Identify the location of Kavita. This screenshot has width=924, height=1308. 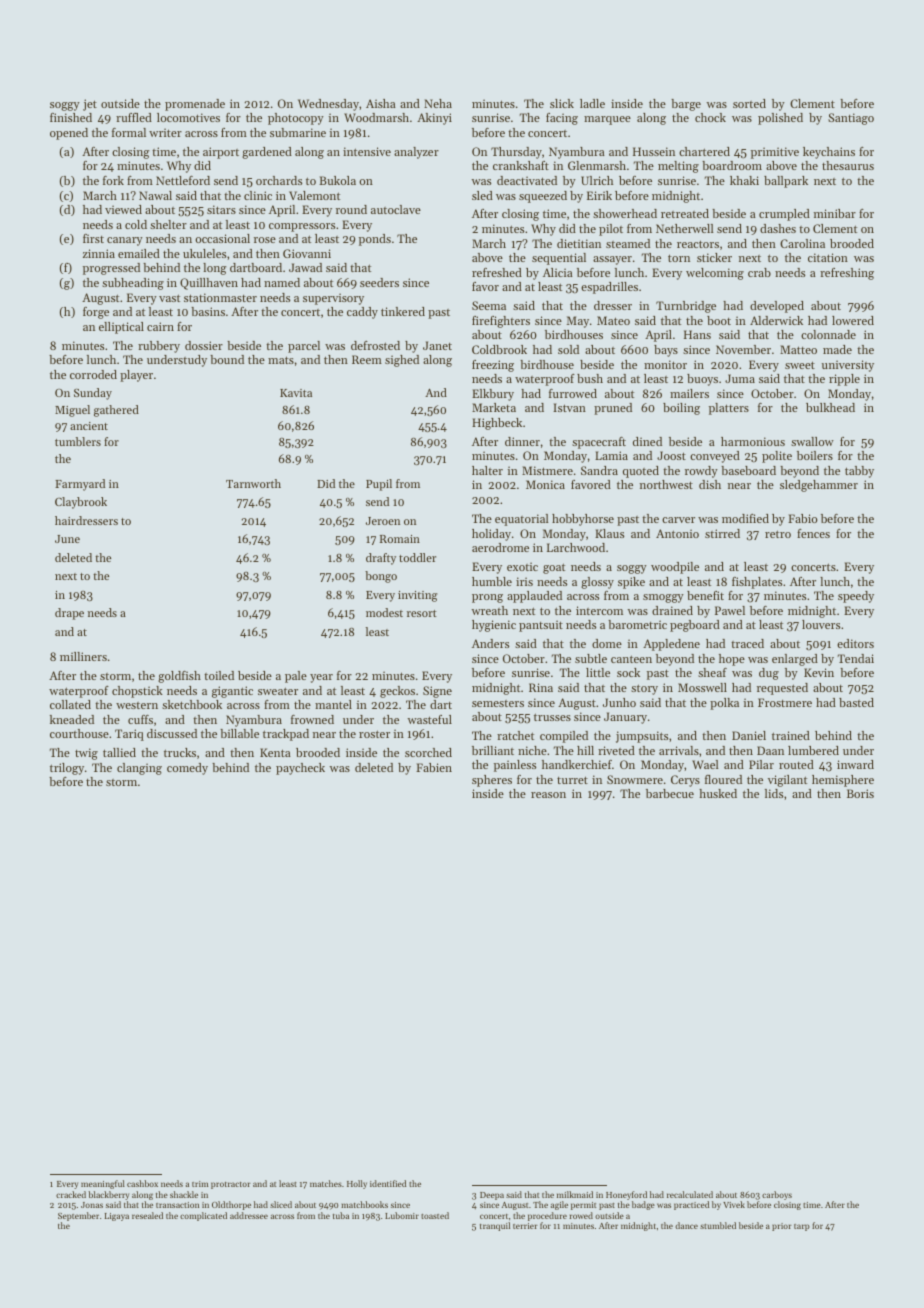
(296, 393).
